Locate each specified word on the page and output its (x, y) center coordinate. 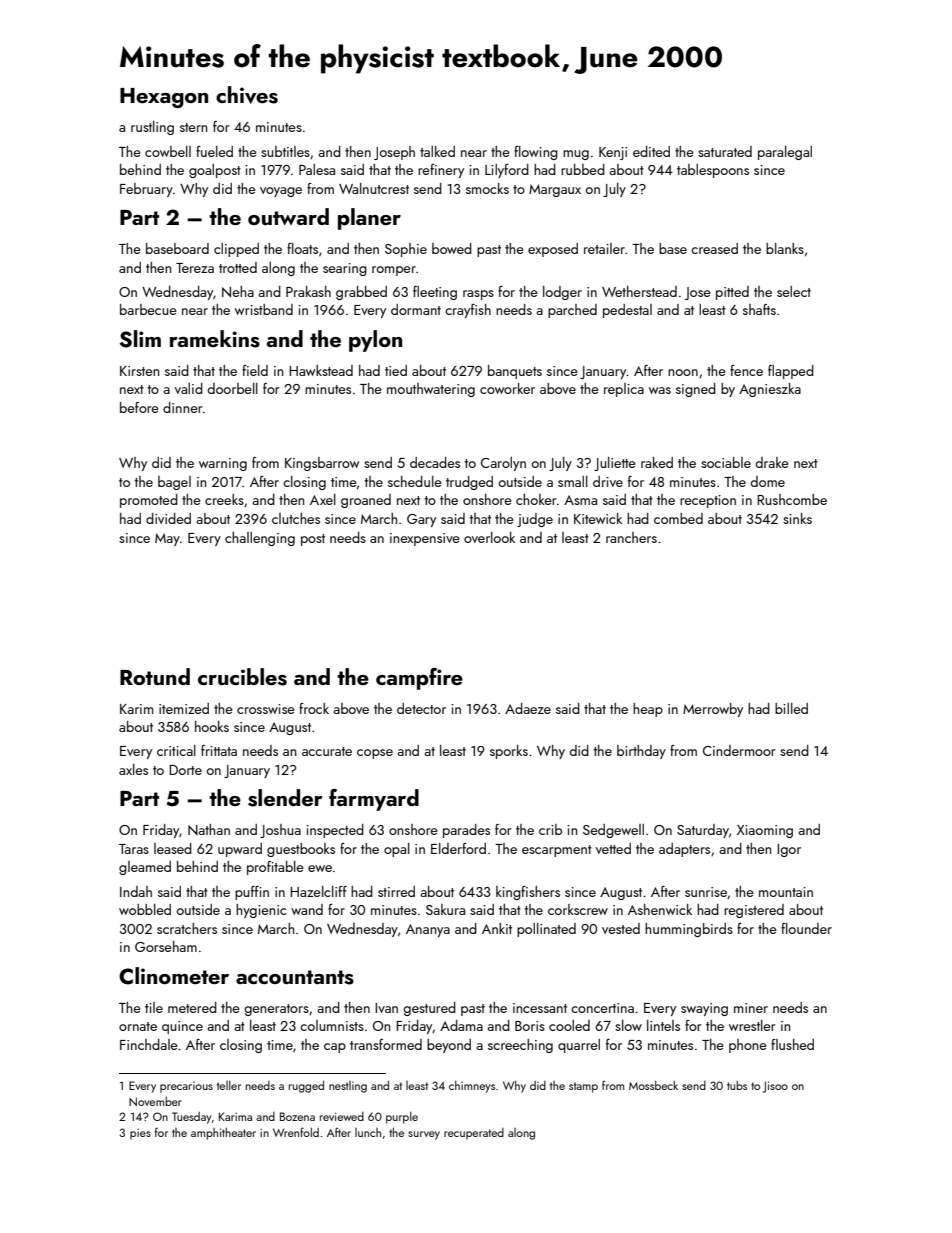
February (146, 190)
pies (140, 1134)
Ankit (497, 928)
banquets (515, 372)
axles (133, 769)
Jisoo (775, 1087)
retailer (604, 248)
